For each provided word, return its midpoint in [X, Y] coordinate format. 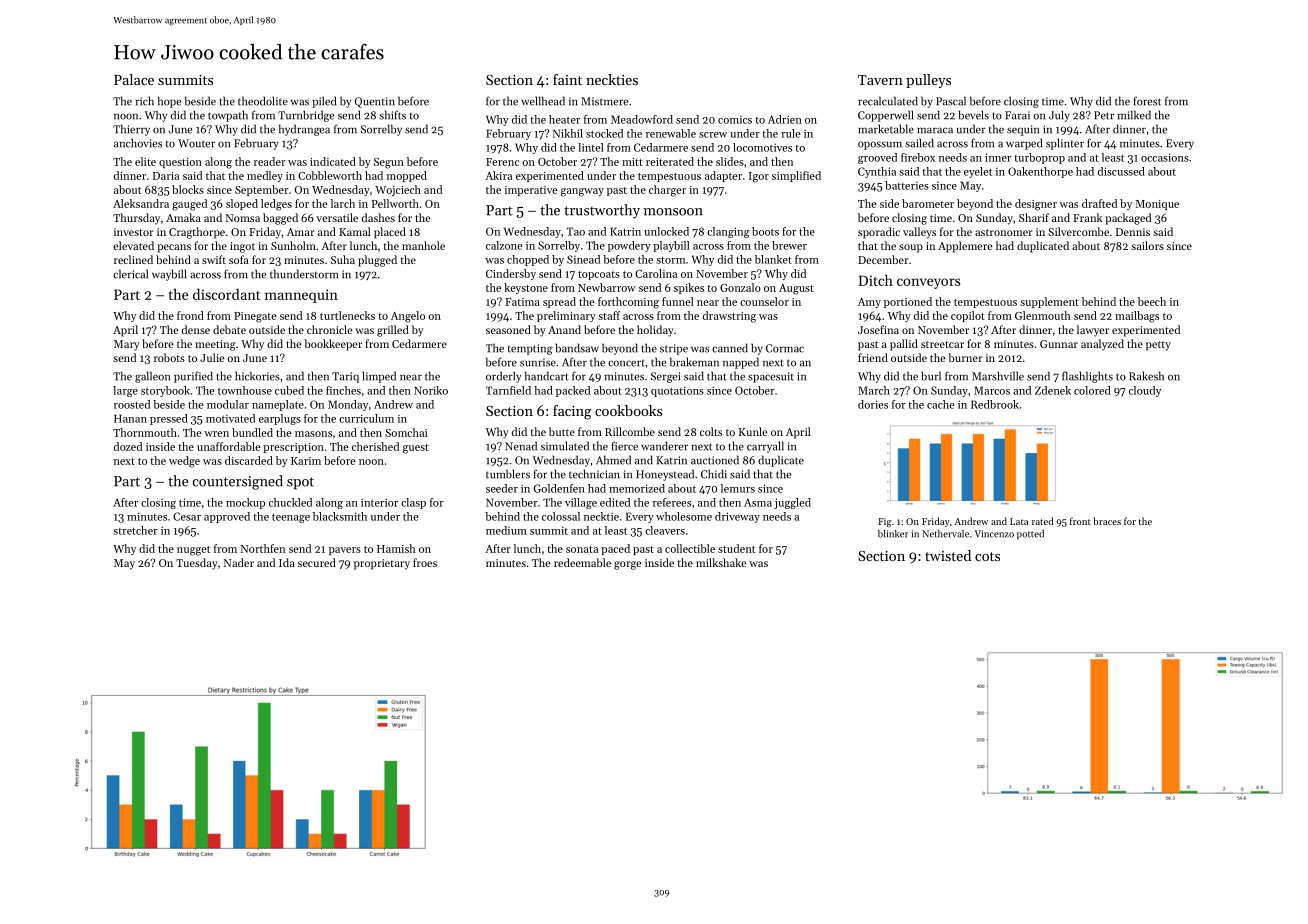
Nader [239, 562]
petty [1158, 346]
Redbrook [995, 404]
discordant [227, 294]
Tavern [880, 80]
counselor [764, 301]
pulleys [928, 81]
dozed [128, 446]
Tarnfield [508, 390]
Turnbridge [306, 116]
